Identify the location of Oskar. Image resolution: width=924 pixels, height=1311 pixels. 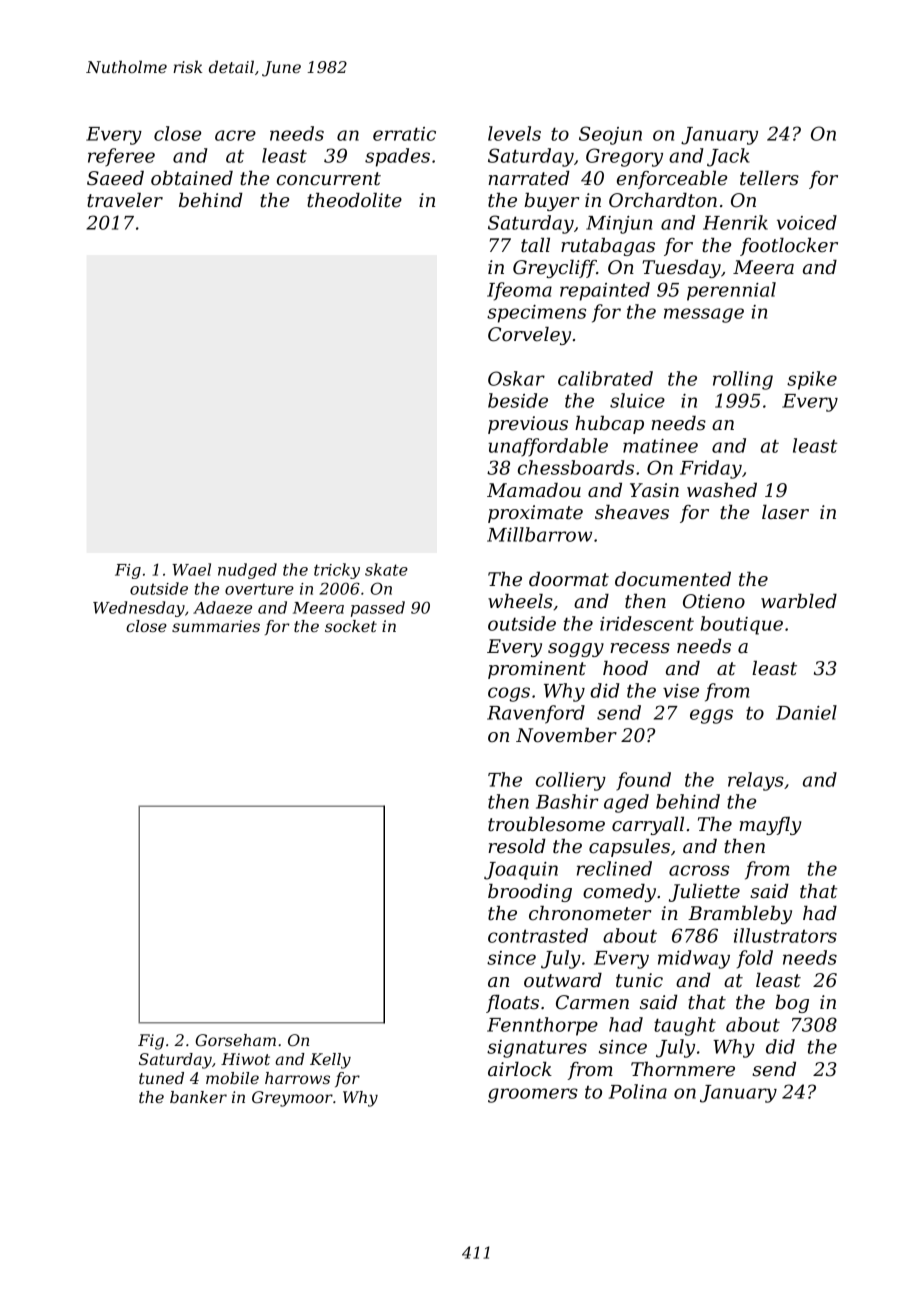
(516, 378).
